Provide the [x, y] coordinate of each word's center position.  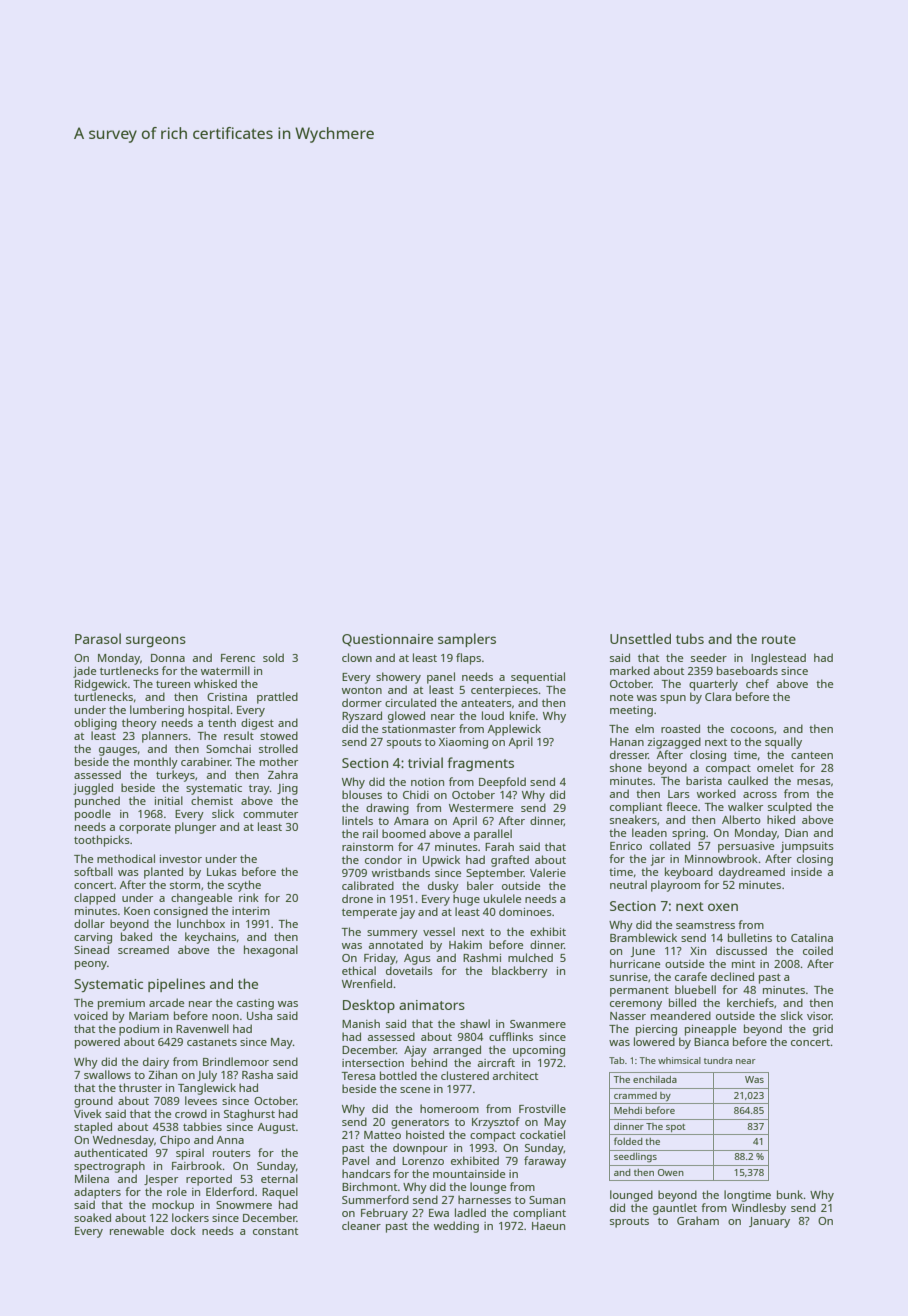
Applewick [514, 730]
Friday [380, 959]
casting [255, 1004]
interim [251, 911]
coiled [818, 950]
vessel [439, 931]
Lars [679, 794]
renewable [137, 1230]
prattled [277, 698]
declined [732, 976]
